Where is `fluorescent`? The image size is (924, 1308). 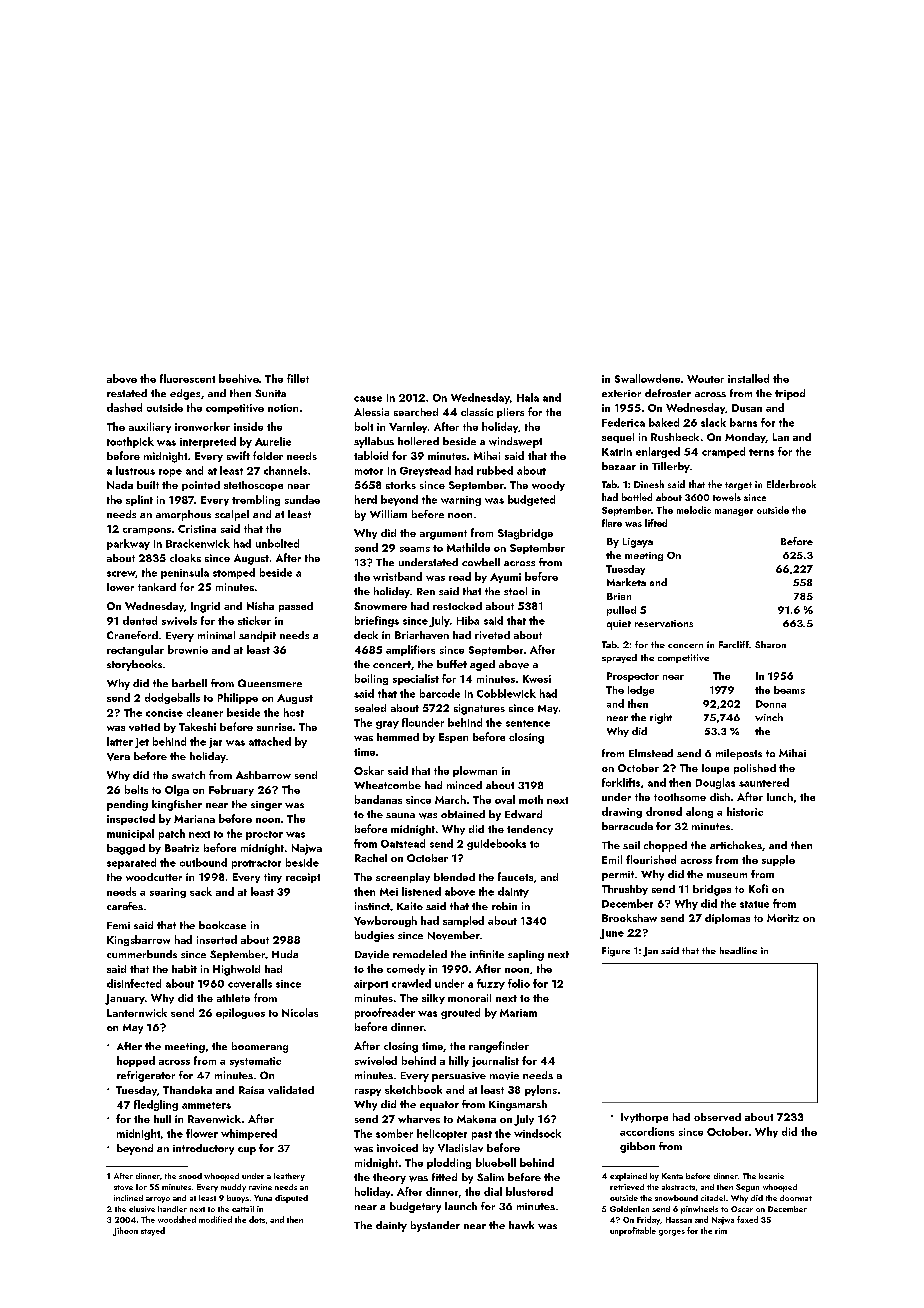 fluorescent is located at coordinates (187, 378).
